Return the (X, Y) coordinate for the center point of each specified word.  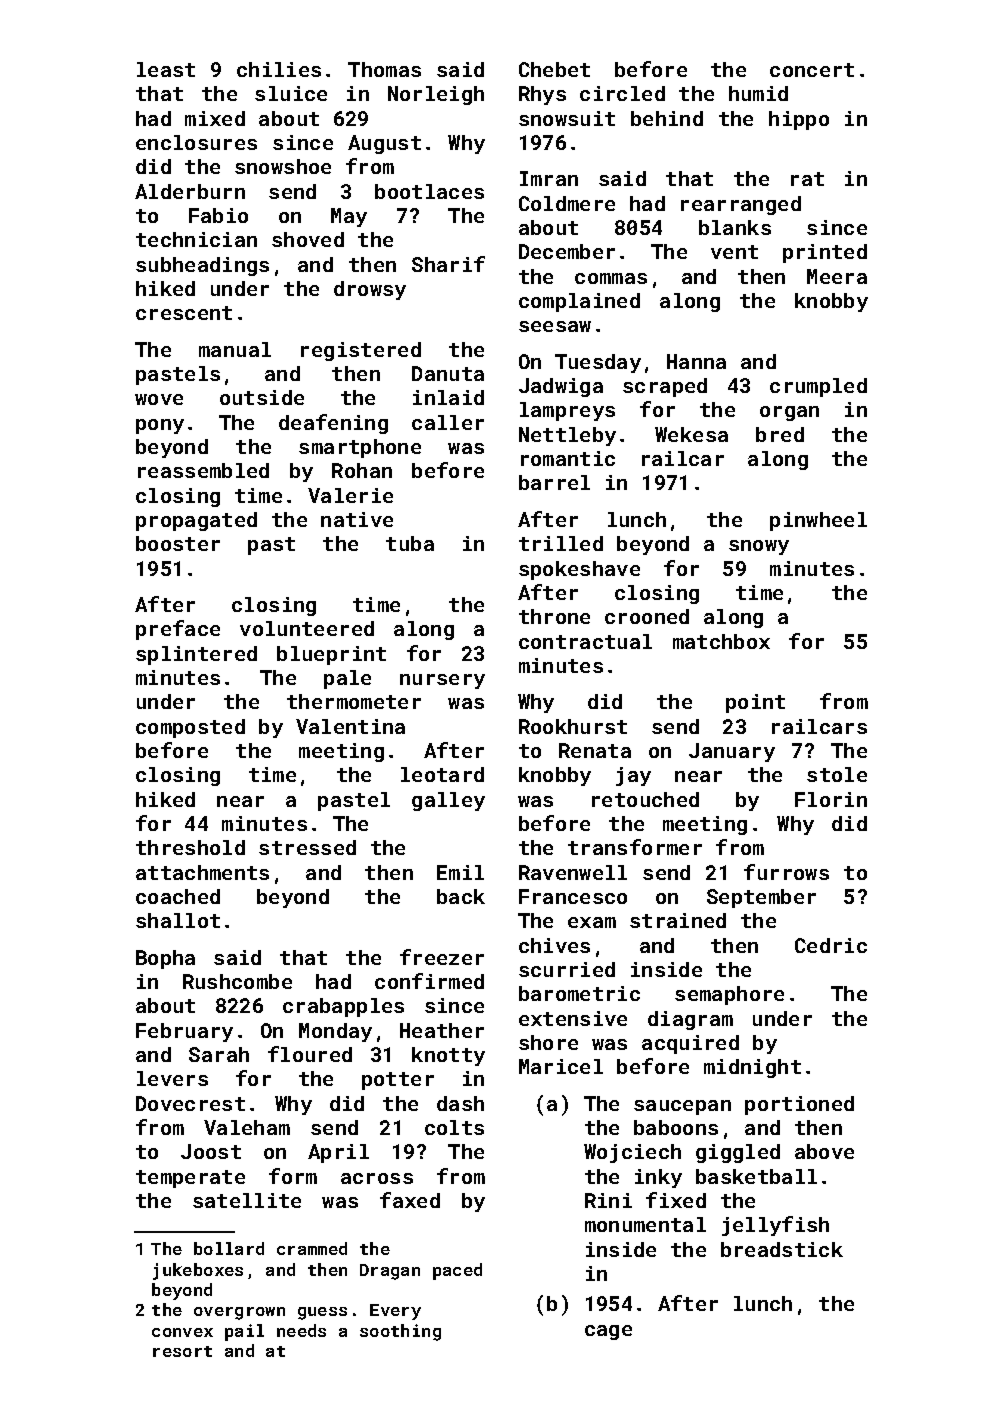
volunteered (307, 628)
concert (812, 70)
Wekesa (691, 434)
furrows (786, 872)
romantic (568, 458)
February (184, 1032)
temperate (190, 1179)
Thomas (384, 69)
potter (398, 1081)
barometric (579, 993)
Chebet (554, 69)
